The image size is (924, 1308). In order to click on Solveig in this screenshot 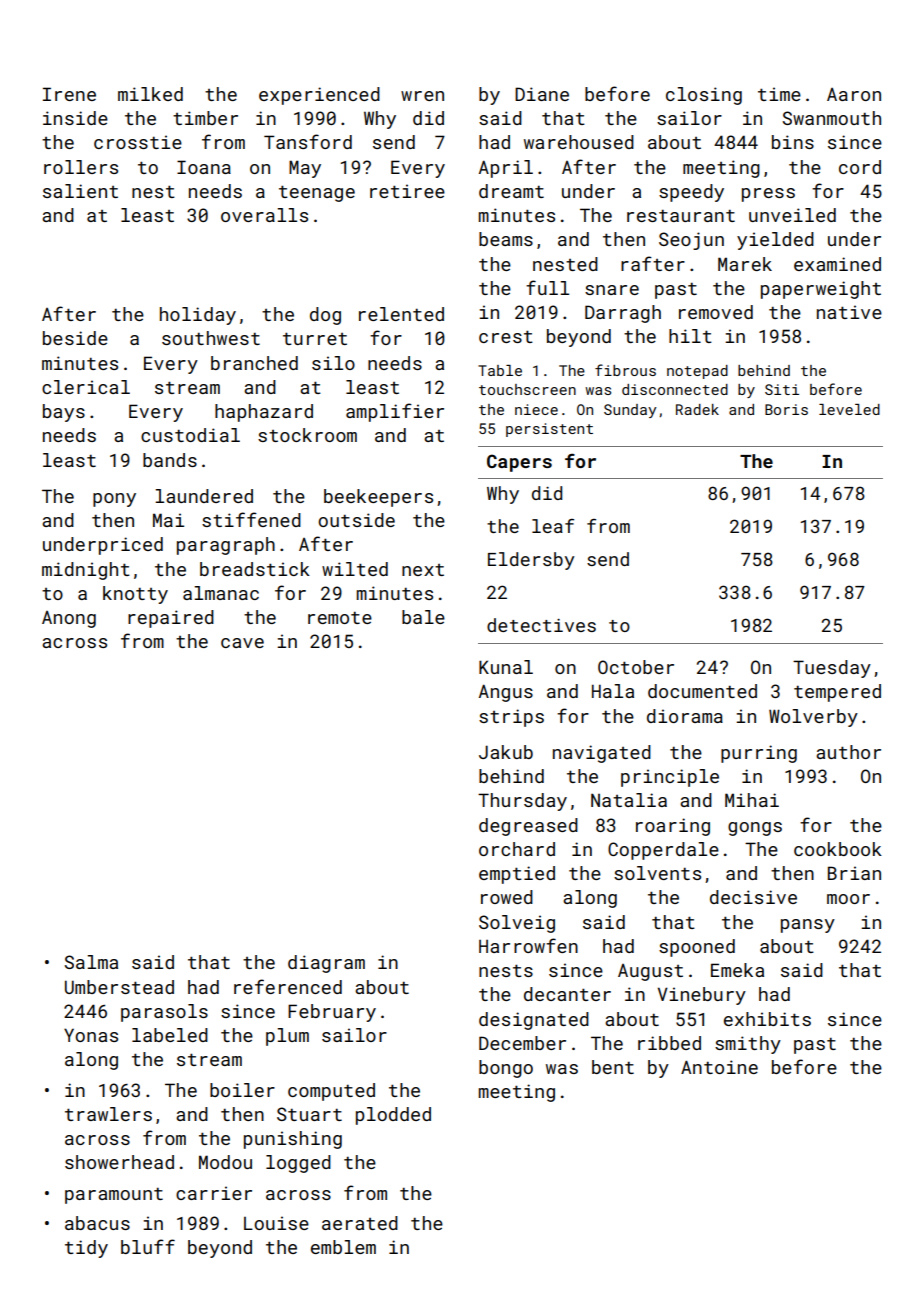, I will do `click(517, 924)`.
